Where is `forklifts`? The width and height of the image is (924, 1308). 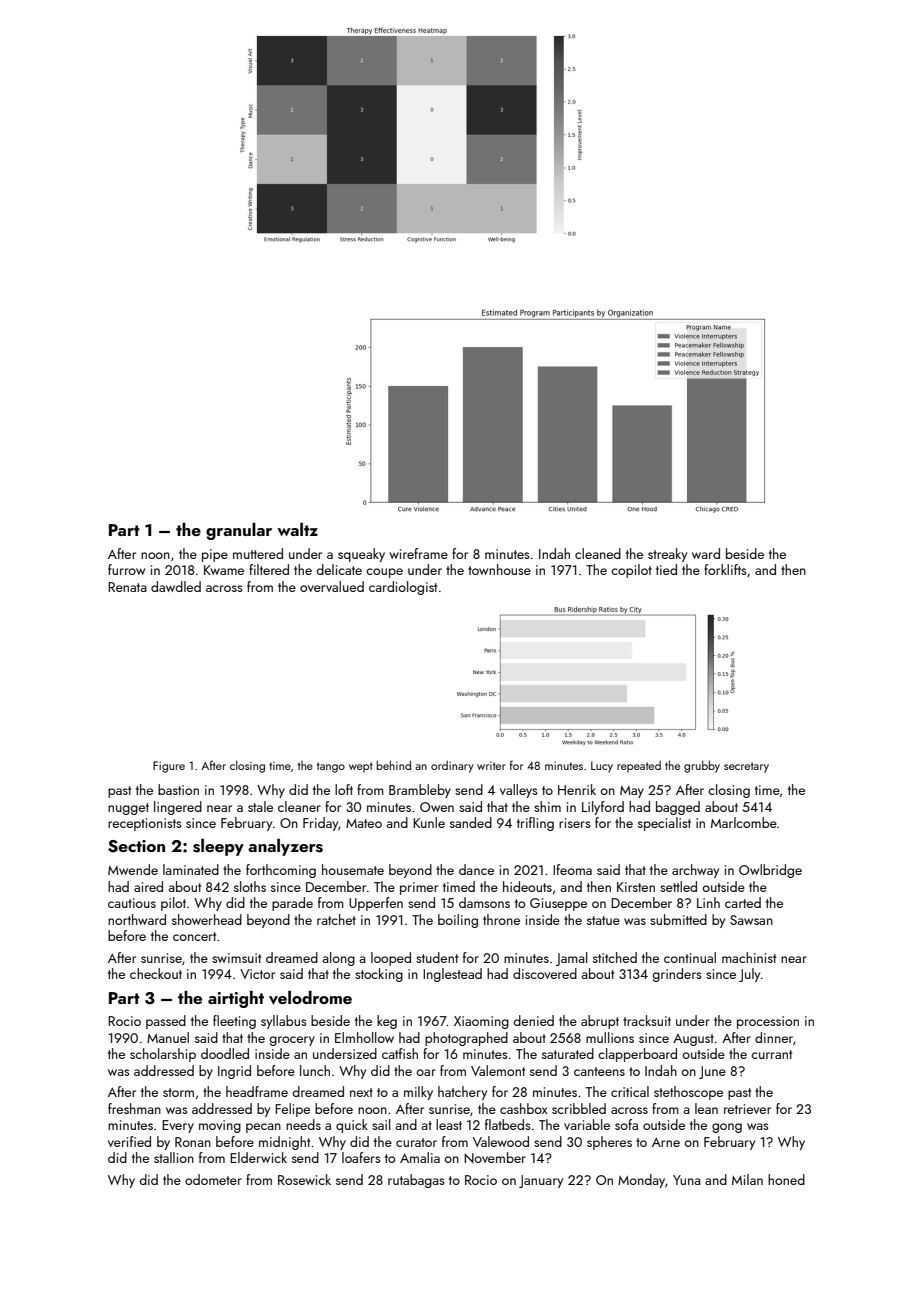 forklifts is located at coordinates (725, 569).
